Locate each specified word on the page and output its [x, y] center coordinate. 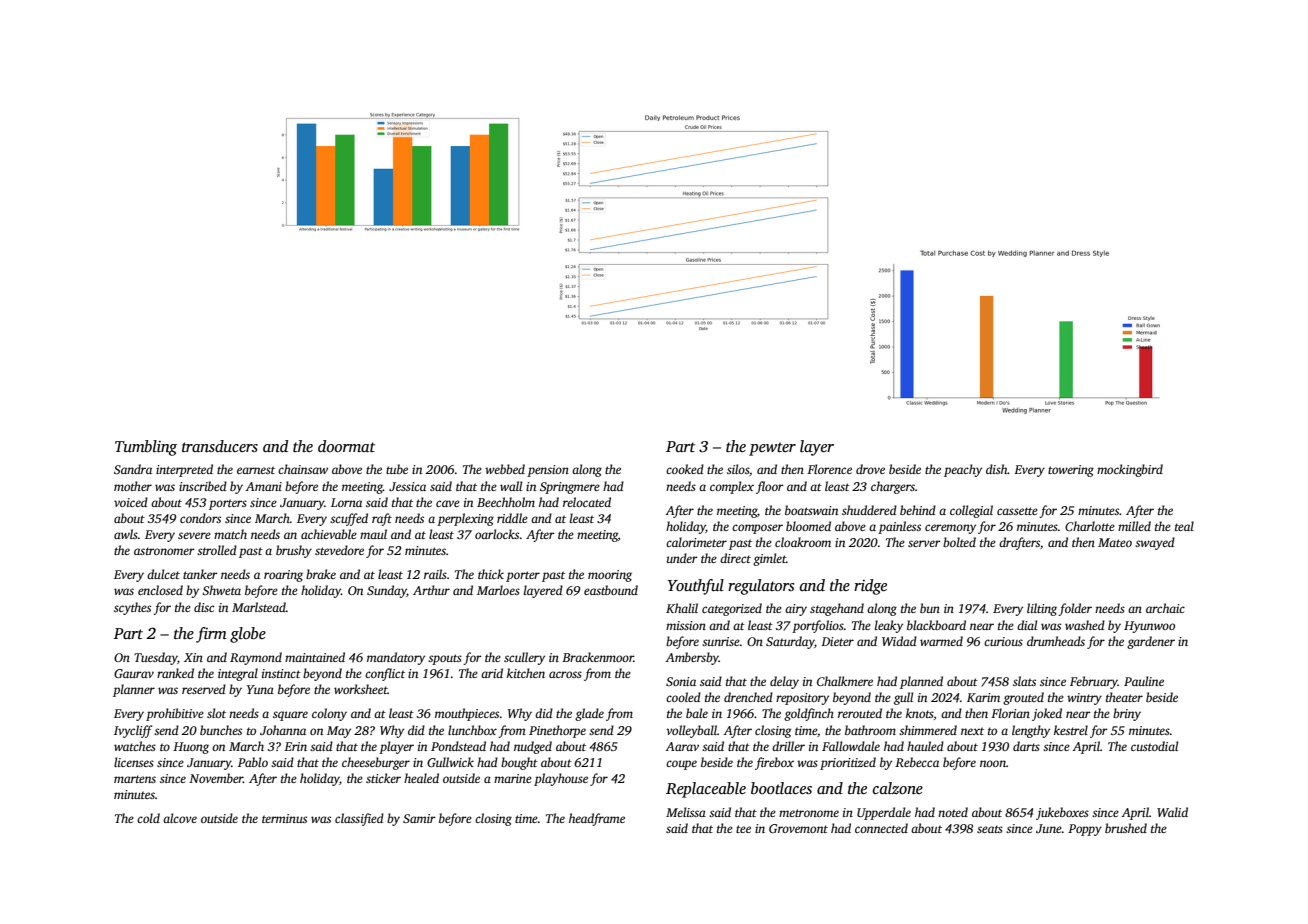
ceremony [950, 529]
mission [686, 625]
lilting [1042, 609]
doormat [346, 446]
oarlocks [497, 534]
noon [993, 763]
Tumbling [146, 448]
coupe [681, 765]
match [230, 534]
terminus [284, 818]
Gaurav [134, 673]
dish [997, 469]
